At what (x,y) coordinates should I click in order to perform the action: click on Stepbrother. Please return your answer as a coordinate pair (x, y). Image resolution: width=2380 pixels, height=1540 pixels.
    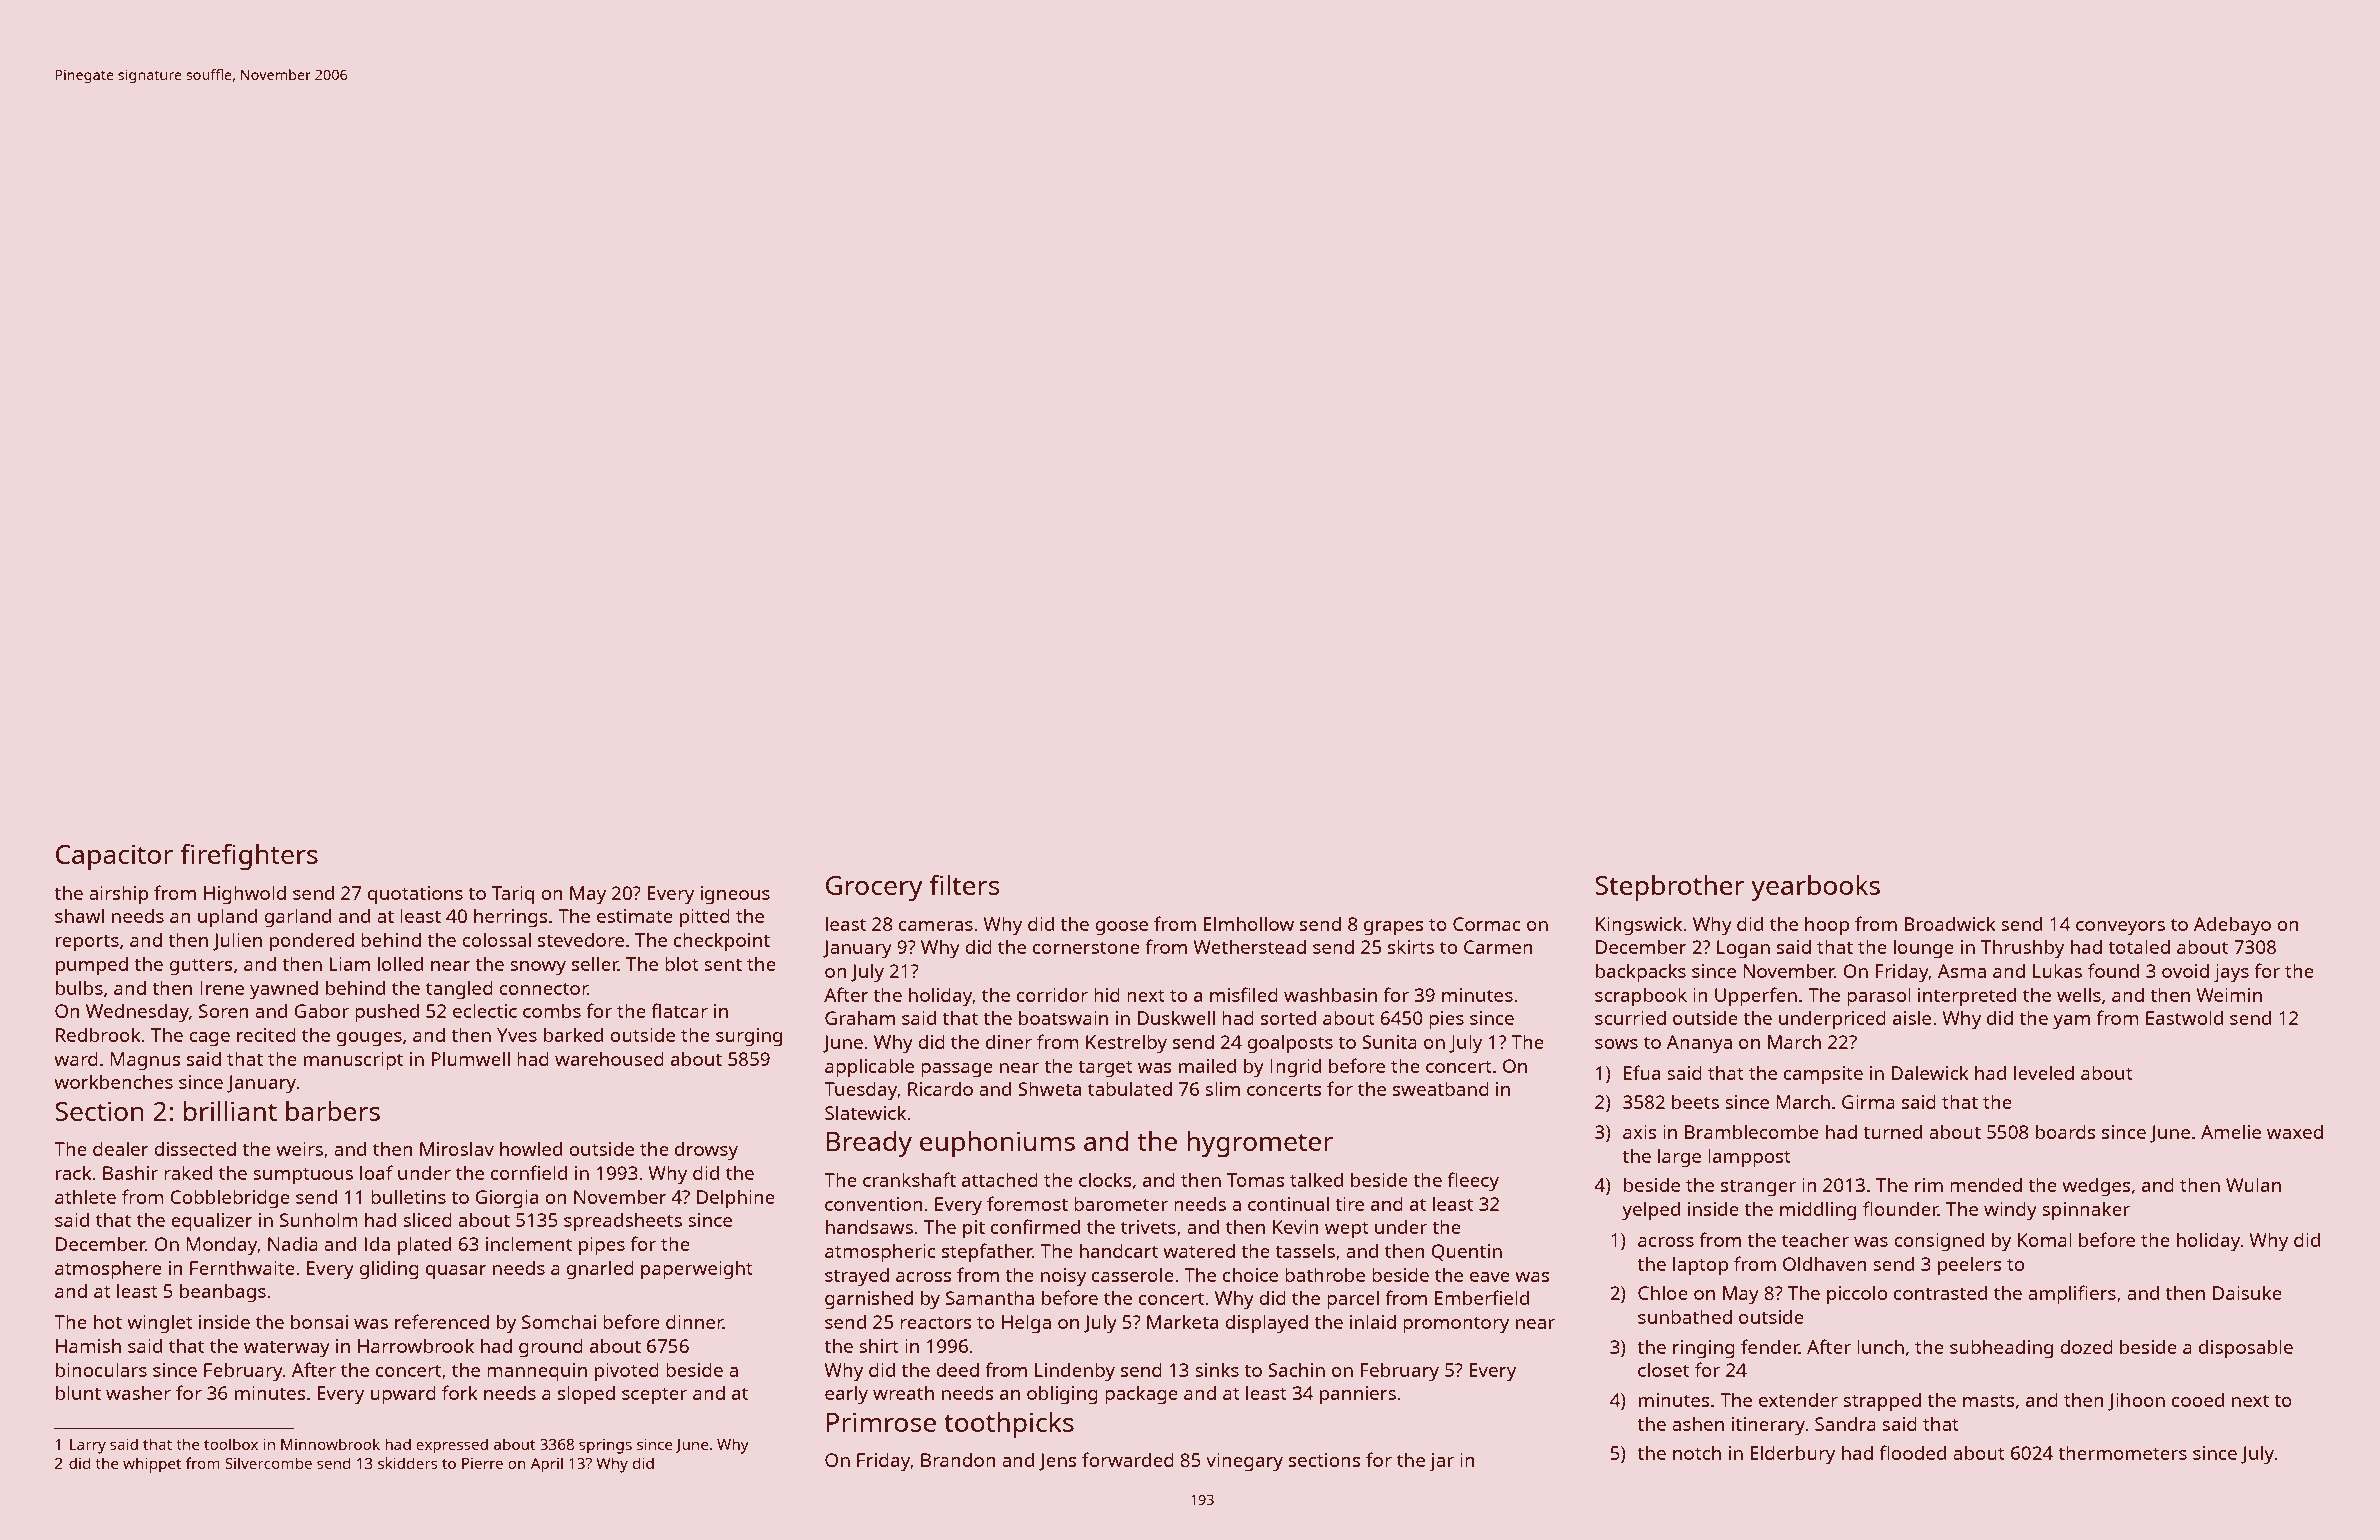
    Looking at the image, I should click on (1670, 888).
